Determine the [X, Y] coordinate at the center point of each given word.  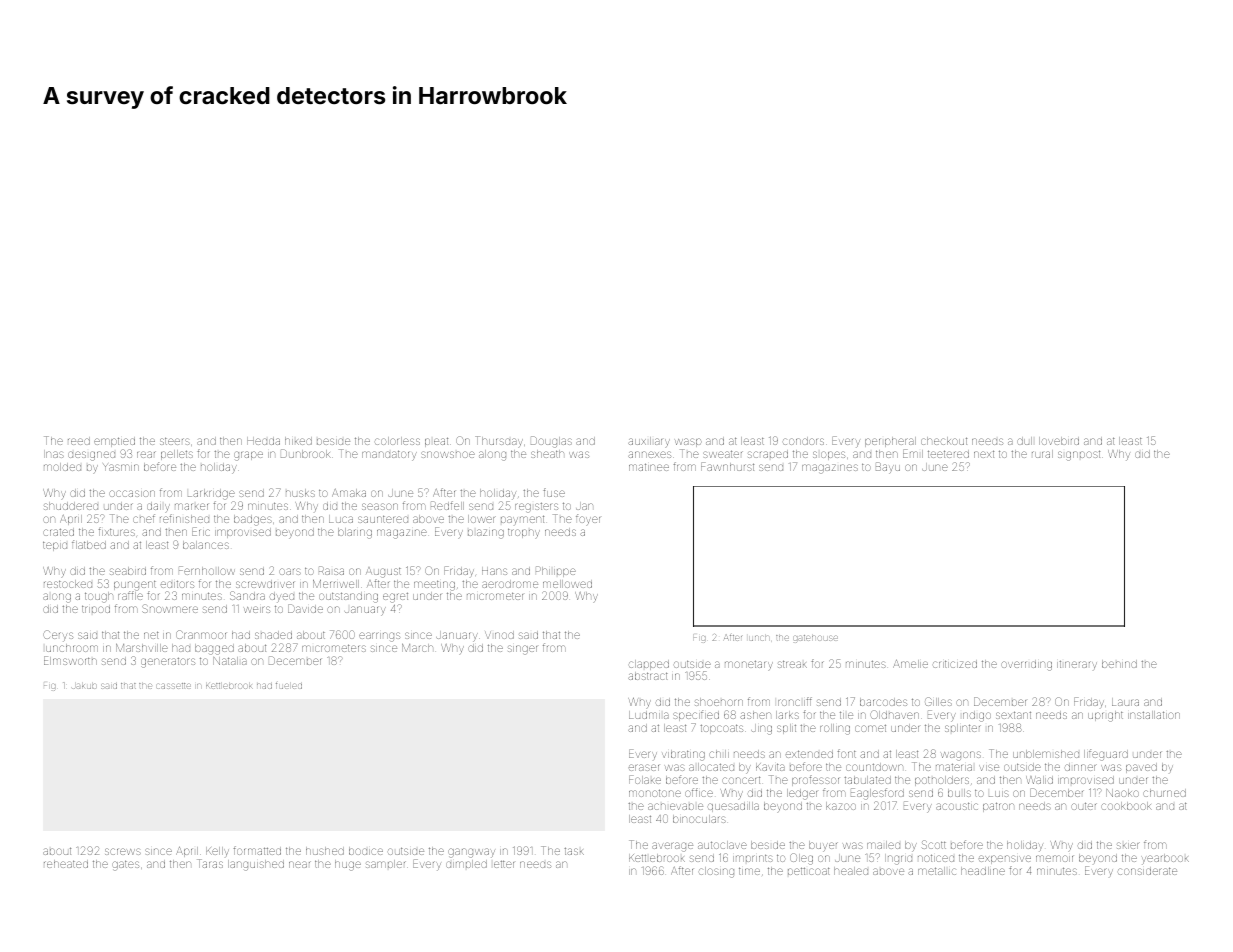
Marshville [142, 648]
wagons [961, 756]
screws [123, 851]
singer [522, 650]
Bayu [888, 468]
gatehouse [816, 639]
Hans [494, 571]
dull [1024, 441]
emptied [114, 442]
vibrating [683, 755]
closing [716, 872]
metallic [937, 871]
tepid [55, 546]
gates [125, 866]
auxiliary [649, 442]
